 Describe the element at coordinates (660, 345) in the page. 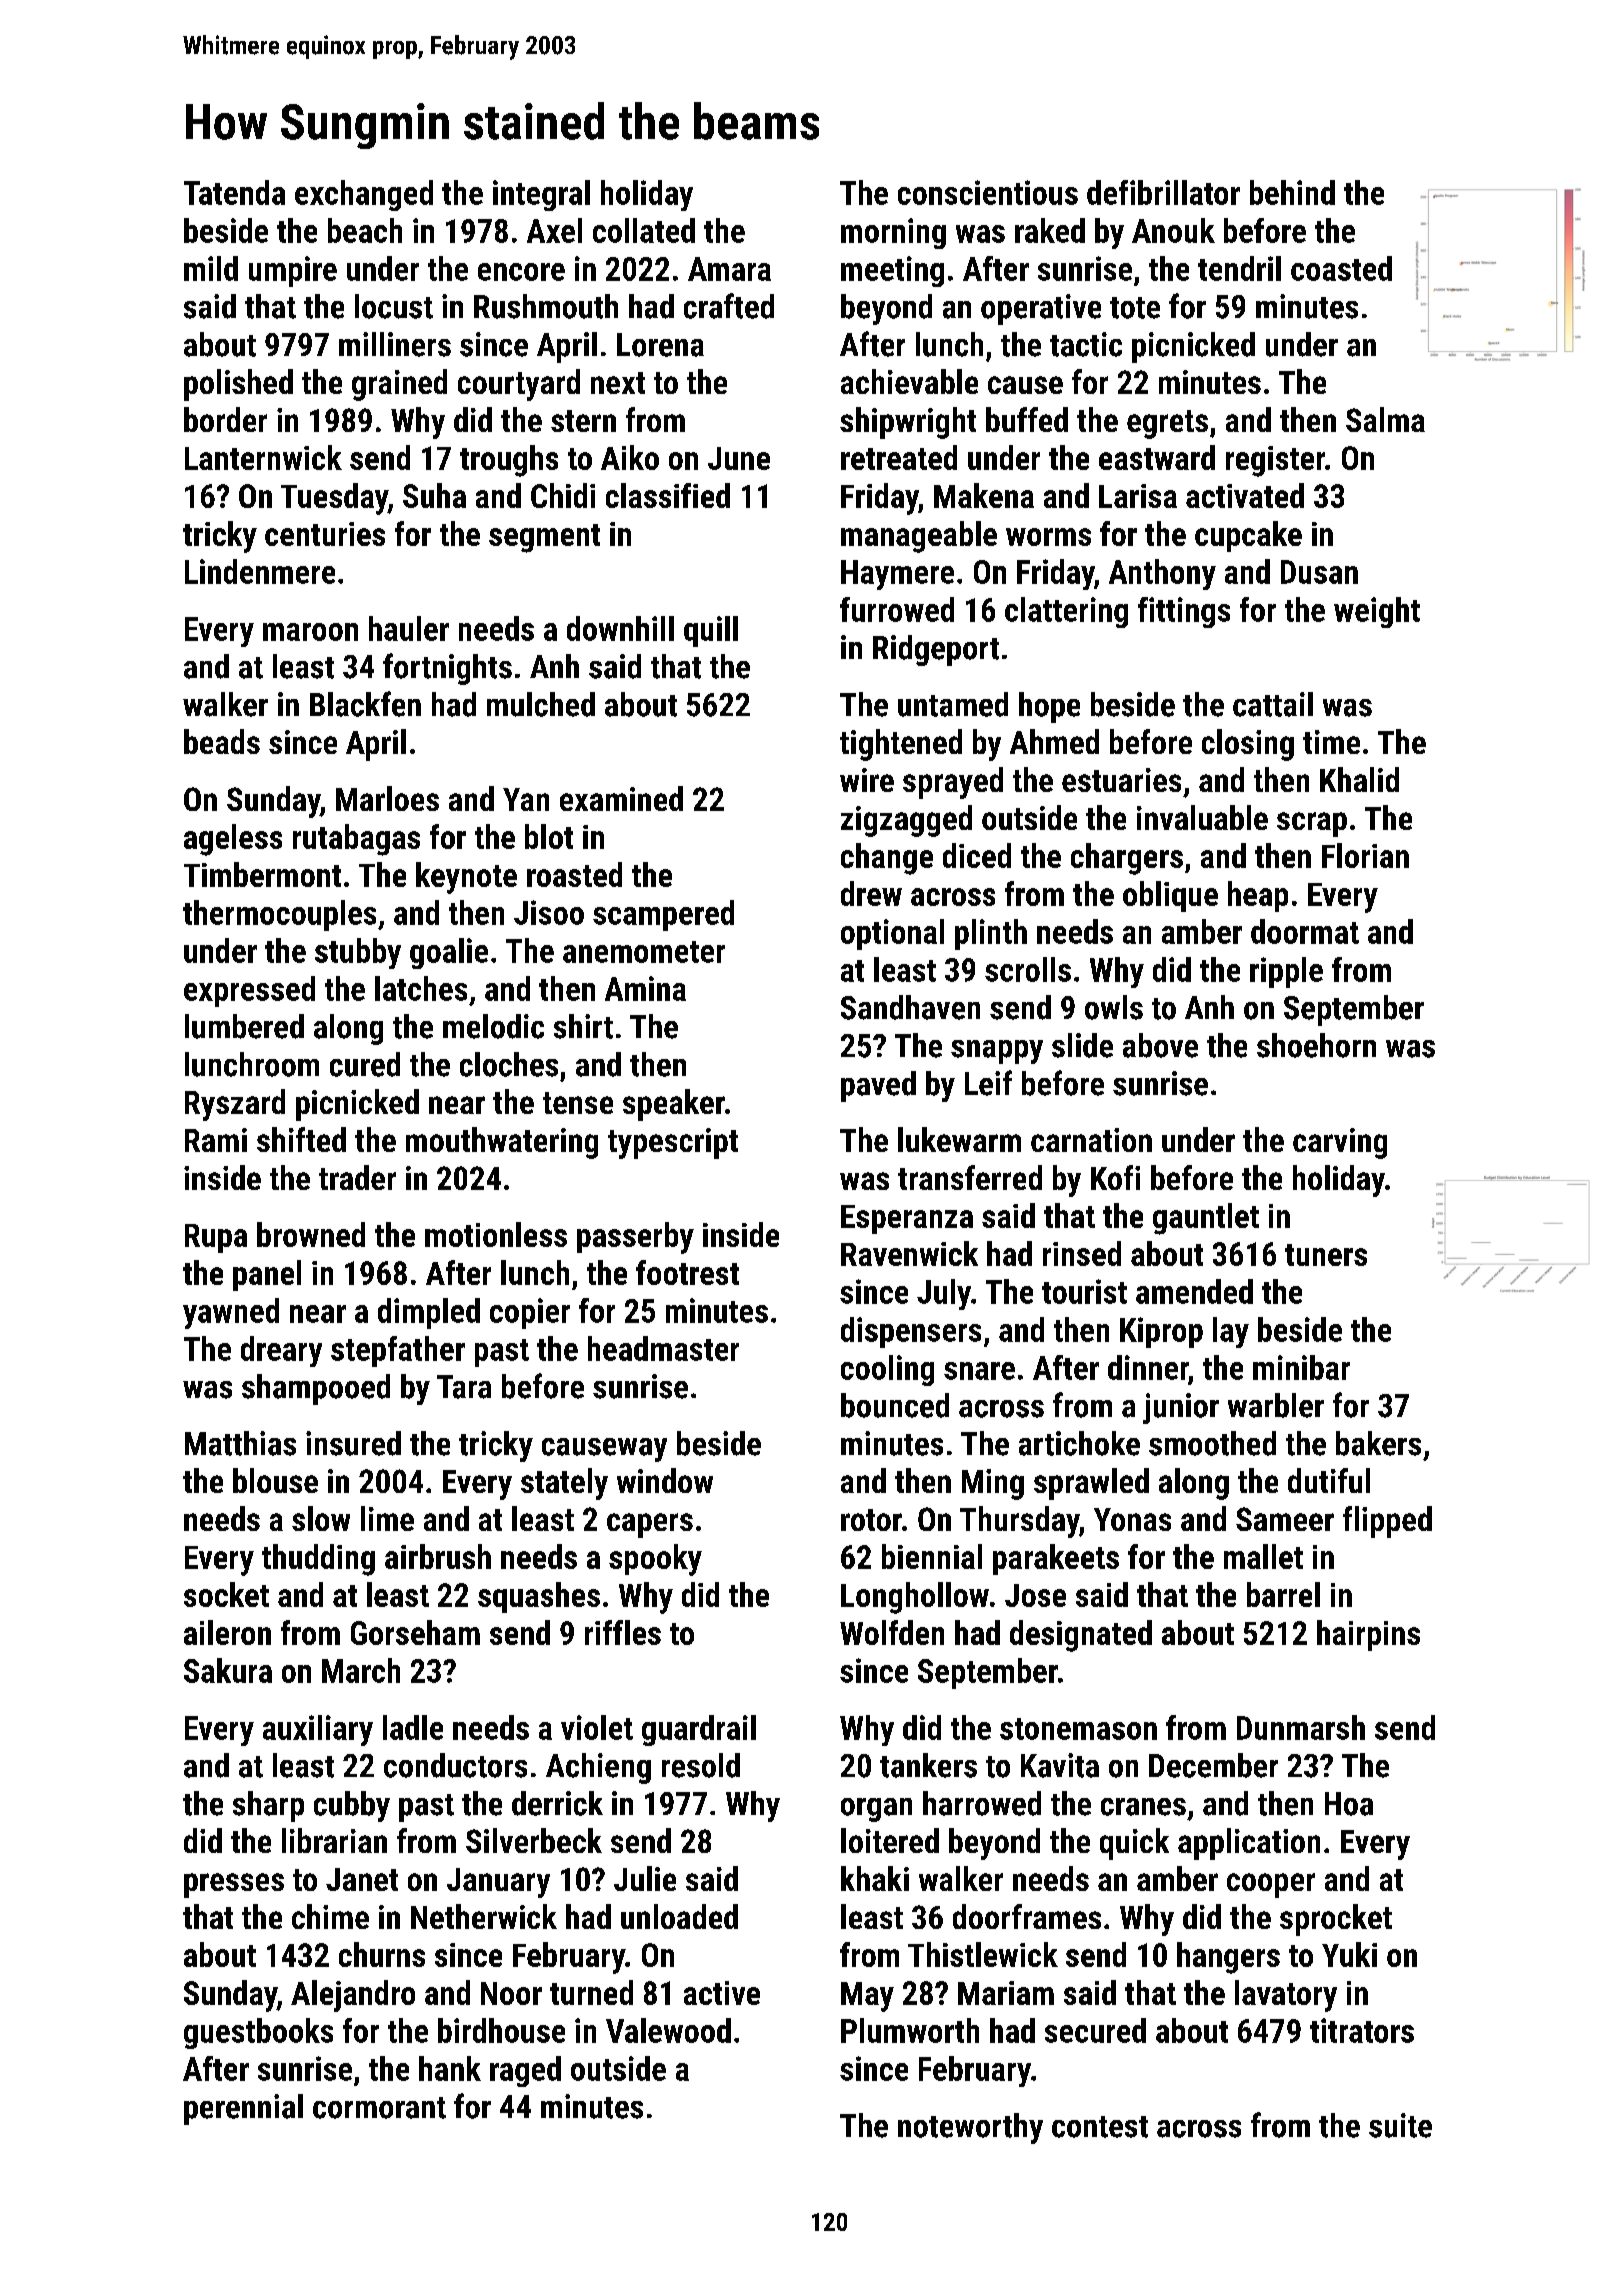

I see `Lorena` at that location.
